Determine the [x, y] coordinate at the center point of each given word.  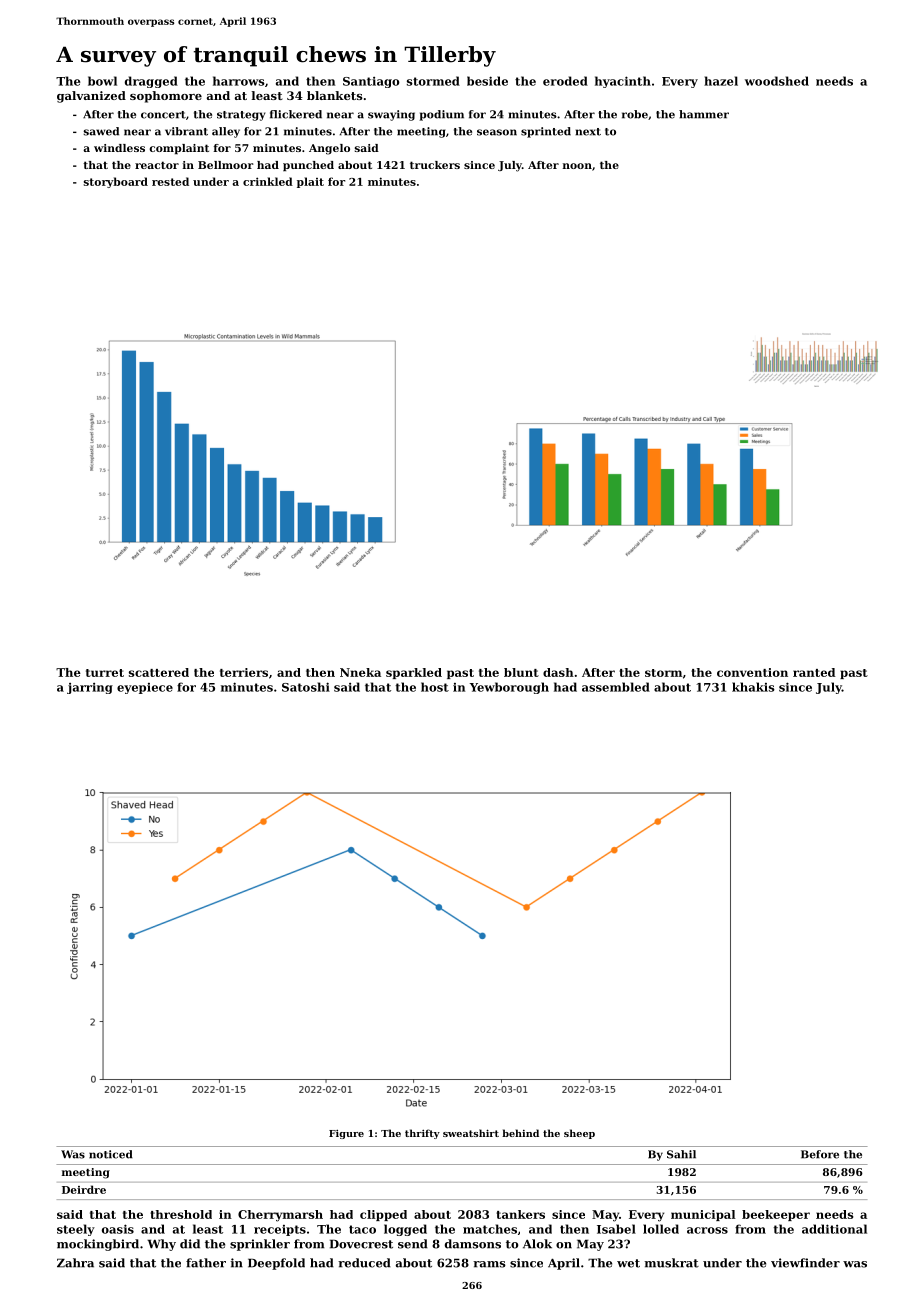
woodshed [777, 81]
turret [105, 673]
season [497, 132]
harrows [239, 81]
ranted [814, 672]
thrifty [422, 1134]
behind [520, 1133]
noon [577, 166]
